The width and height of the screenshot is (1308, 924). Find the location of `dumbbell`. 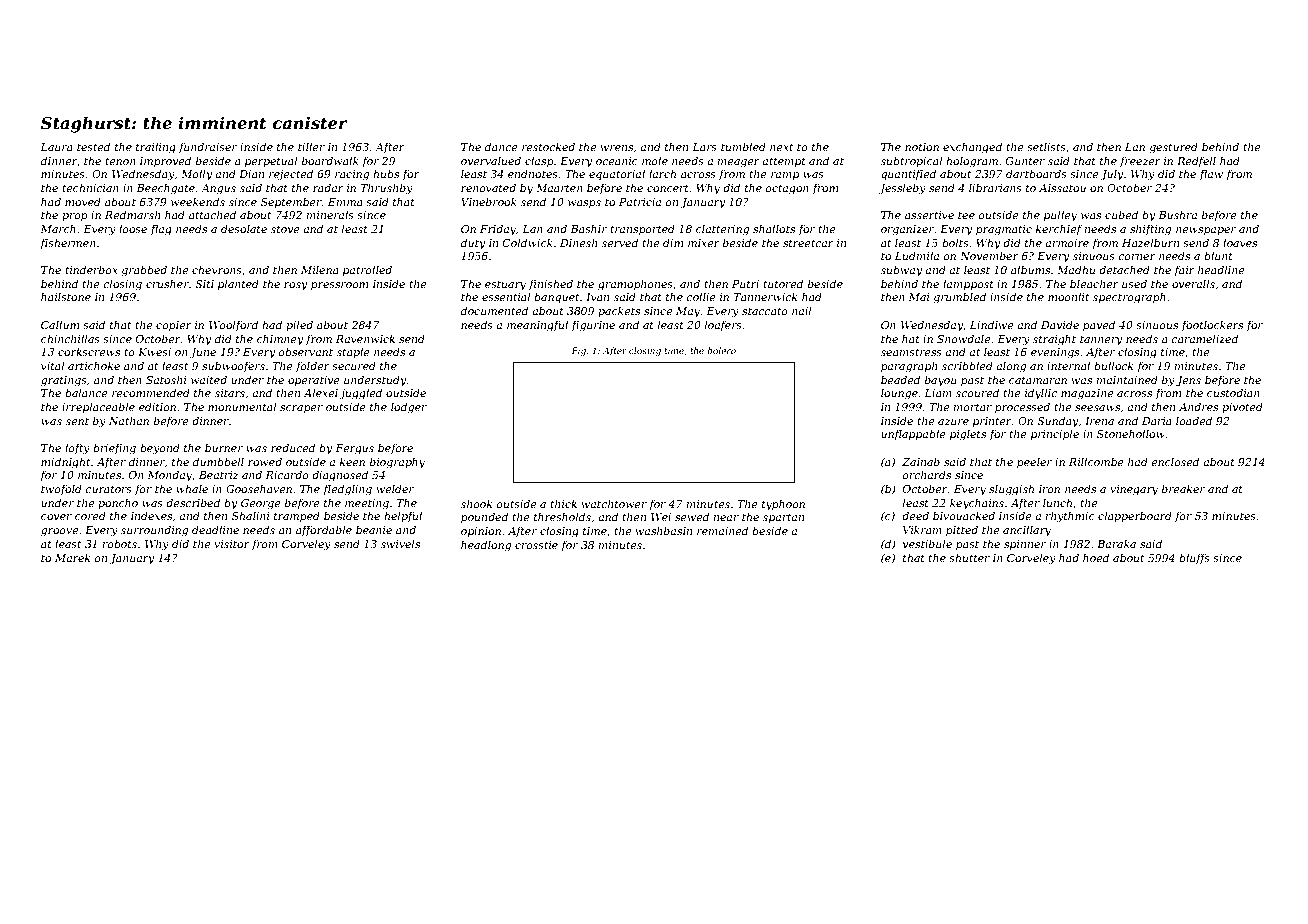

dumbbell is located at coordinates (218, 461).
